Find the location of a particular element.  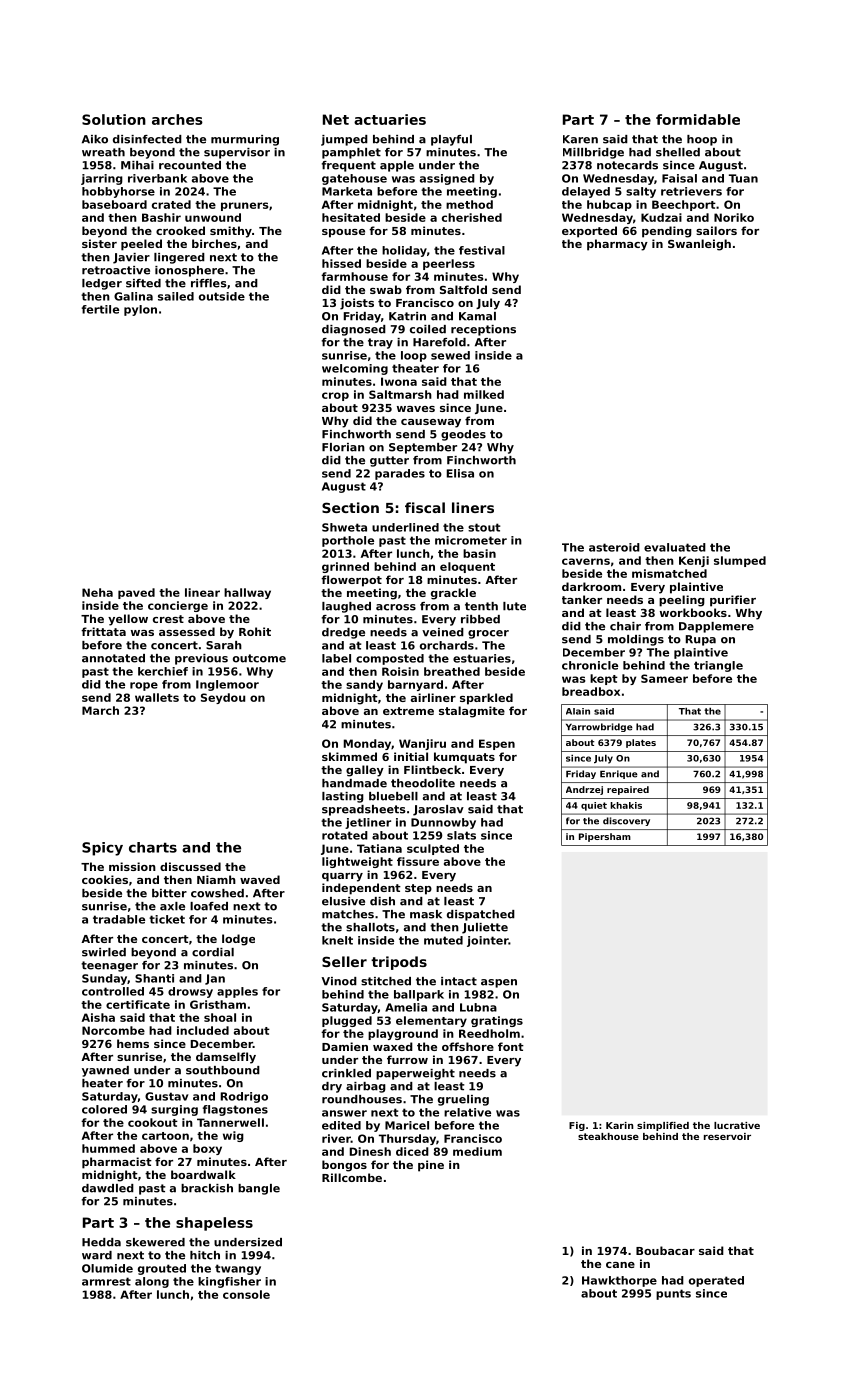

festival is located at coordinates (482, 250).
